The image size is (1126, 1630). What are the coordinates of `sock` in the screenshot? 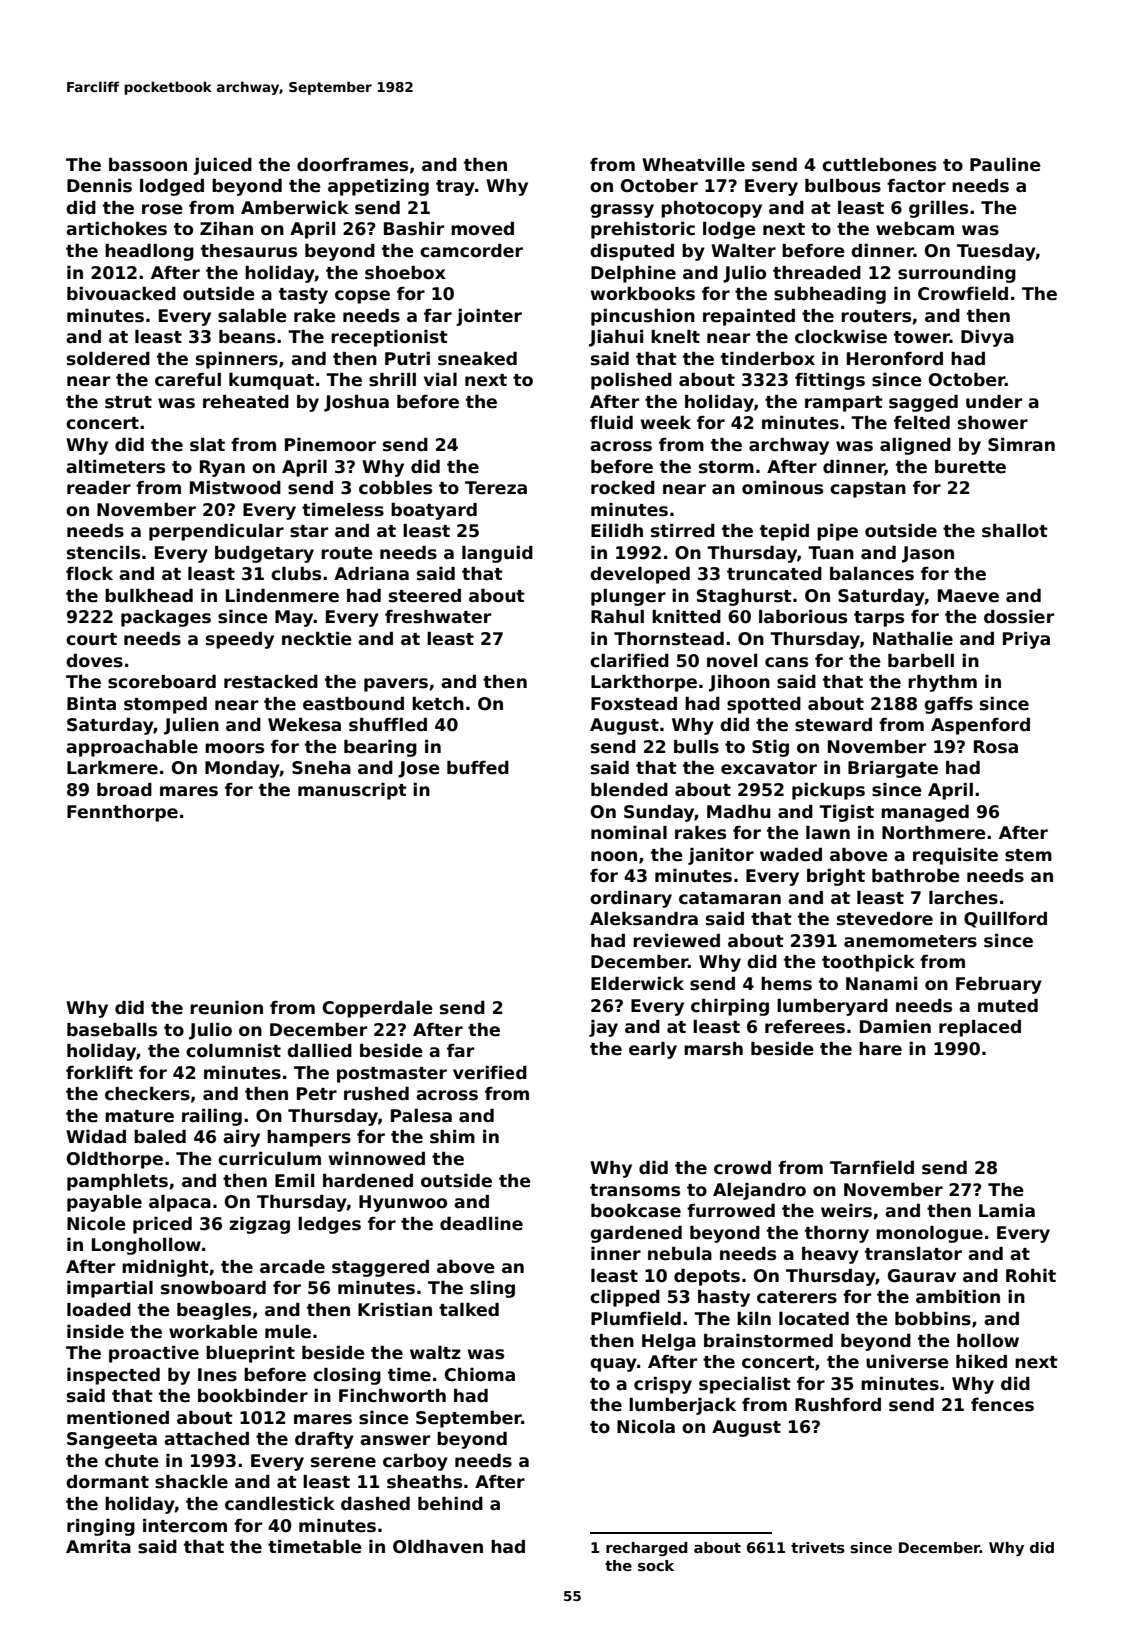 It's located at (656, 1565).
